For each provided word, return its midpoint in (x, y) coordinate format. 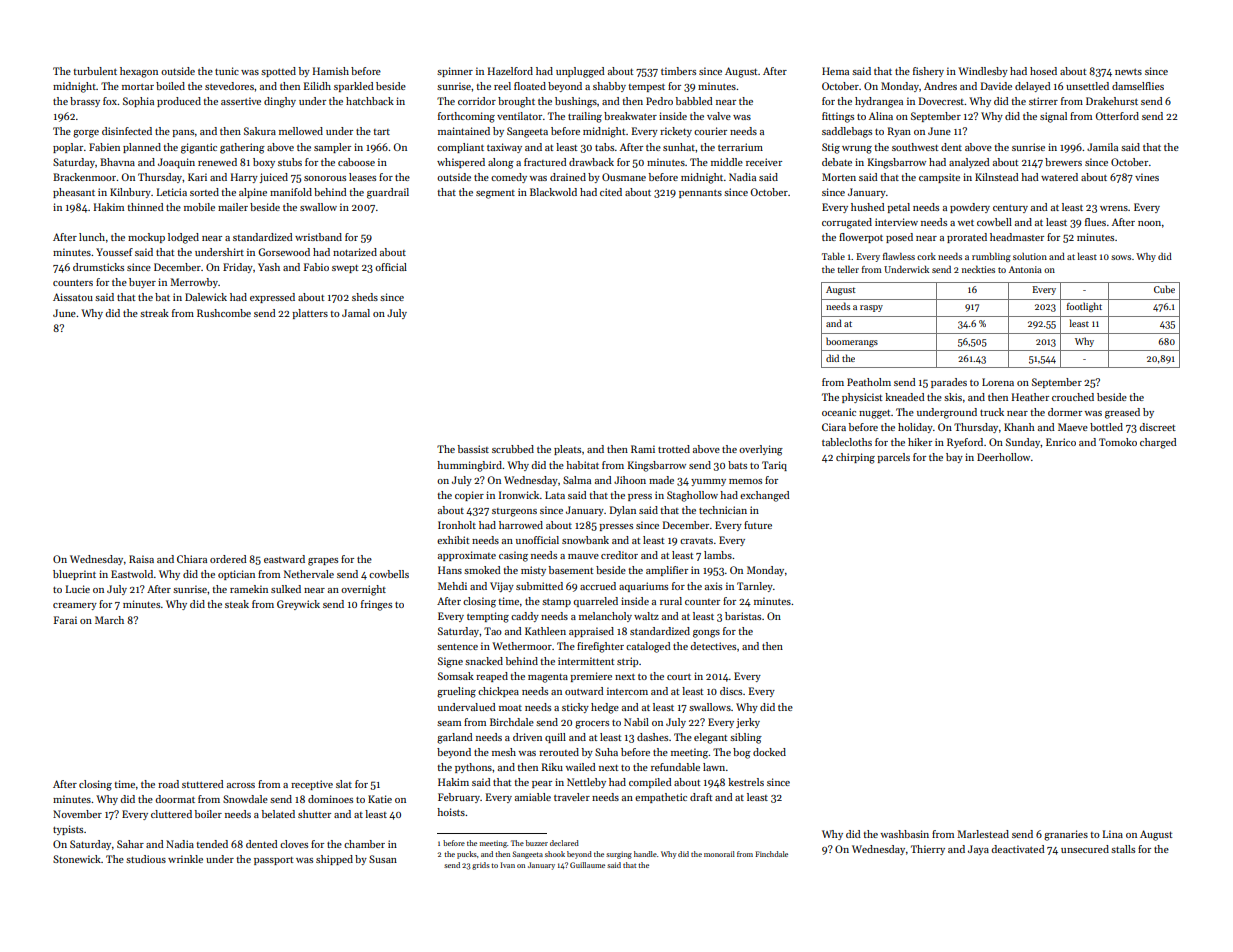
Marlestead (983, 834)
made (661, 480)
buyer (142, 283)
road (168, 784)
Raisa (141, 559)
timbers (678, 71)
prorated (967, 238)
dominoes (330, 799)
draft (701, 797)
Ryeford (965, 443)
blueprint (74, 575)
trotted (674, 449)
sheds (365, 297)
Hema (835, 71)
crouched (1073, 397)
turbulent (95, 71)
